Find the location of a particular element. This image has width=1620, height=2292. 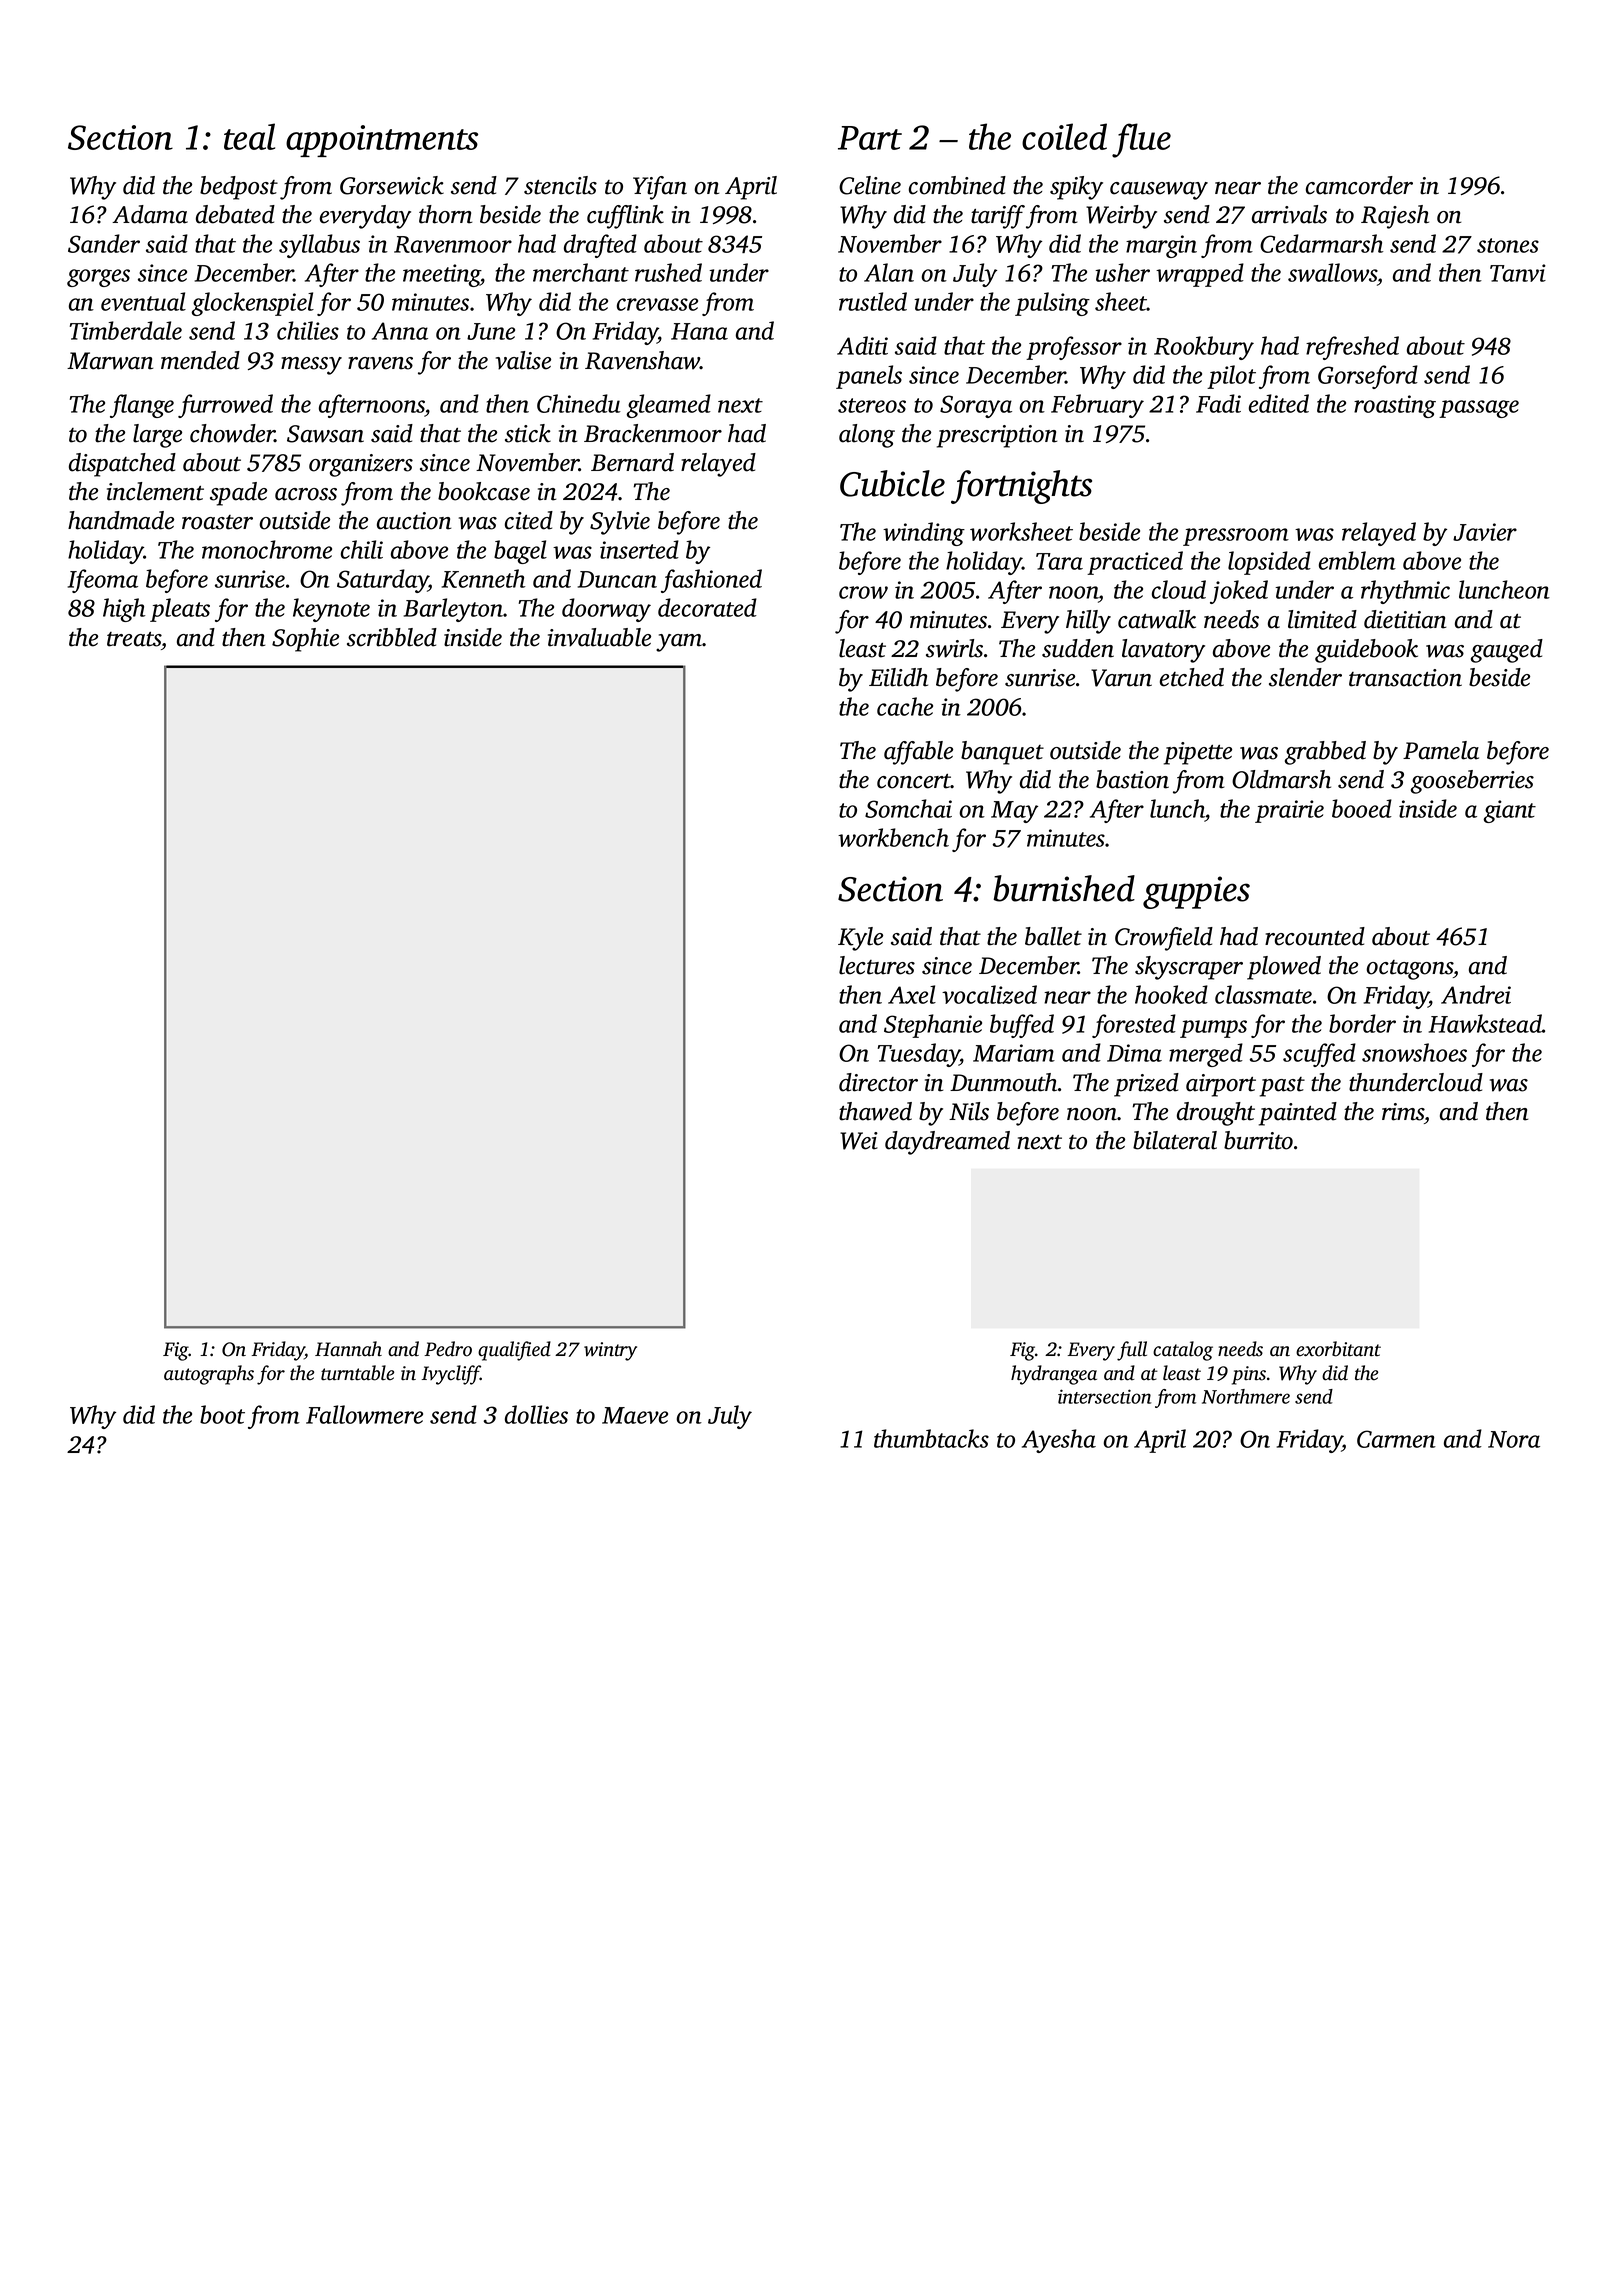

Adama is located at coordinates (150, 214).
